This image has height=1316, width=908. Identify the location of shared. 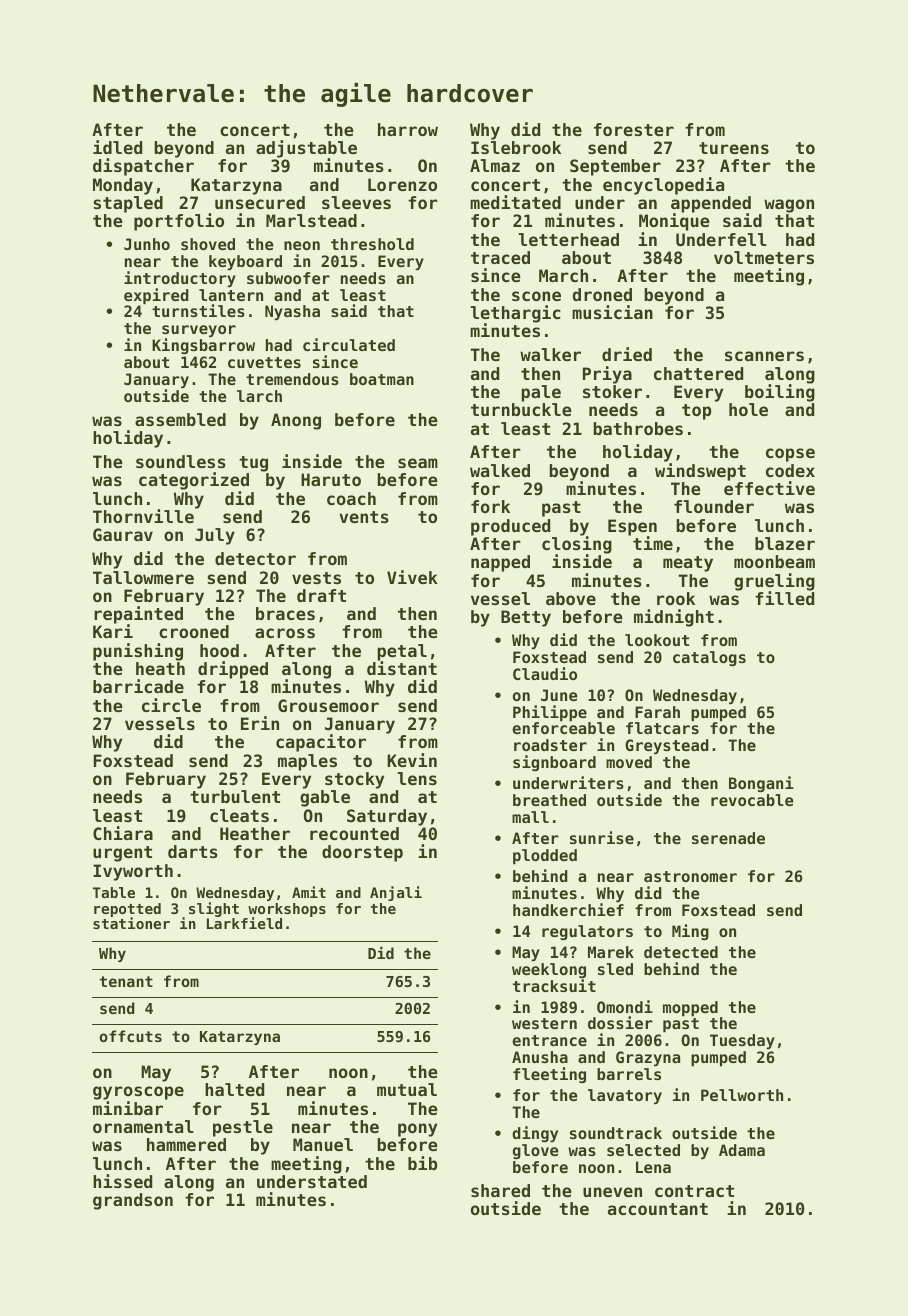
(500, 1190).
